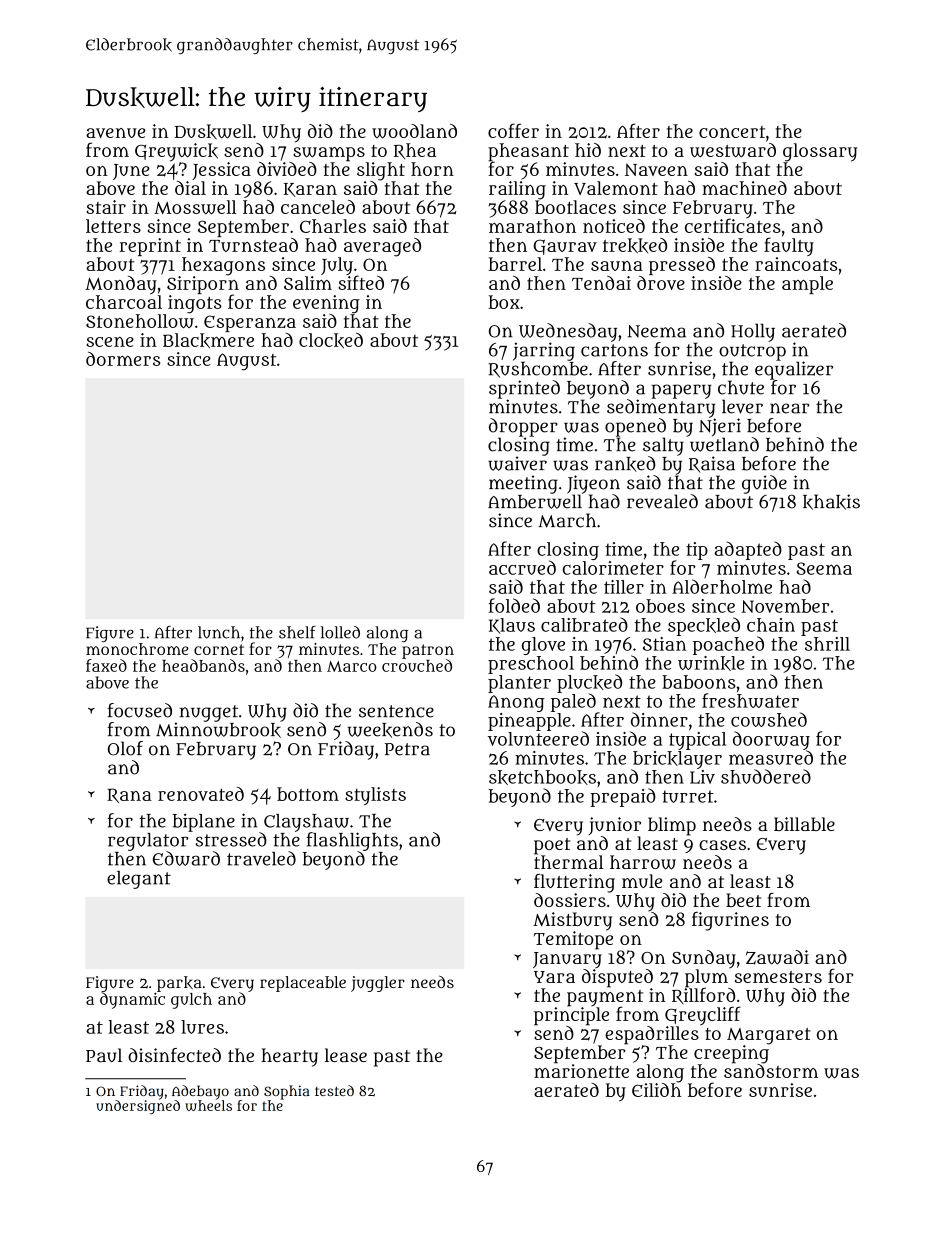 The height and width of the image is (1233, 952). Describe the element at coordinates (820, 152) in the image. I see `glossary` at that location.
